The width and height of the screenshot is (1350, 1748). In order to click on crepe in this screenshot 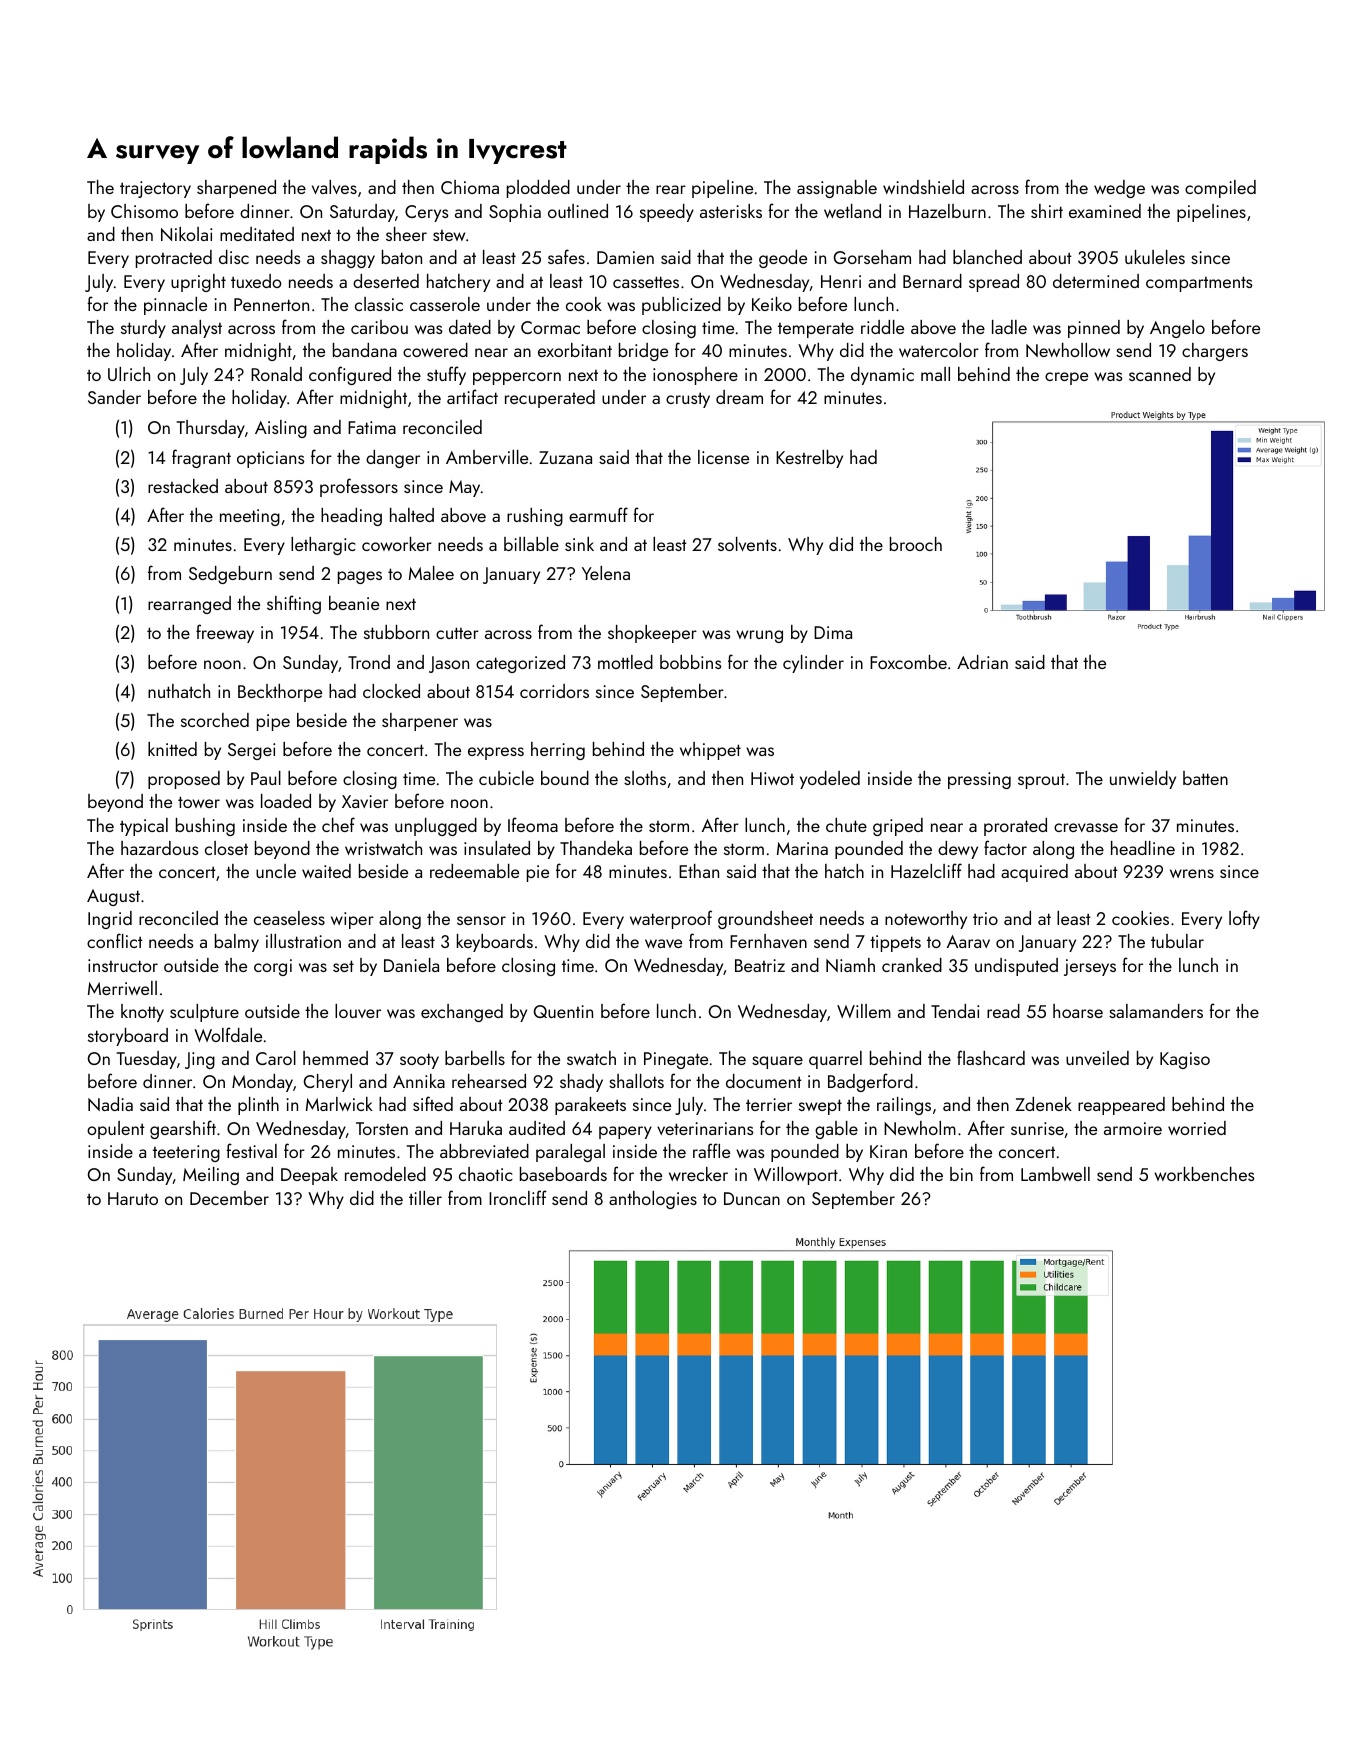, I will do `click(1066, 378)`.
